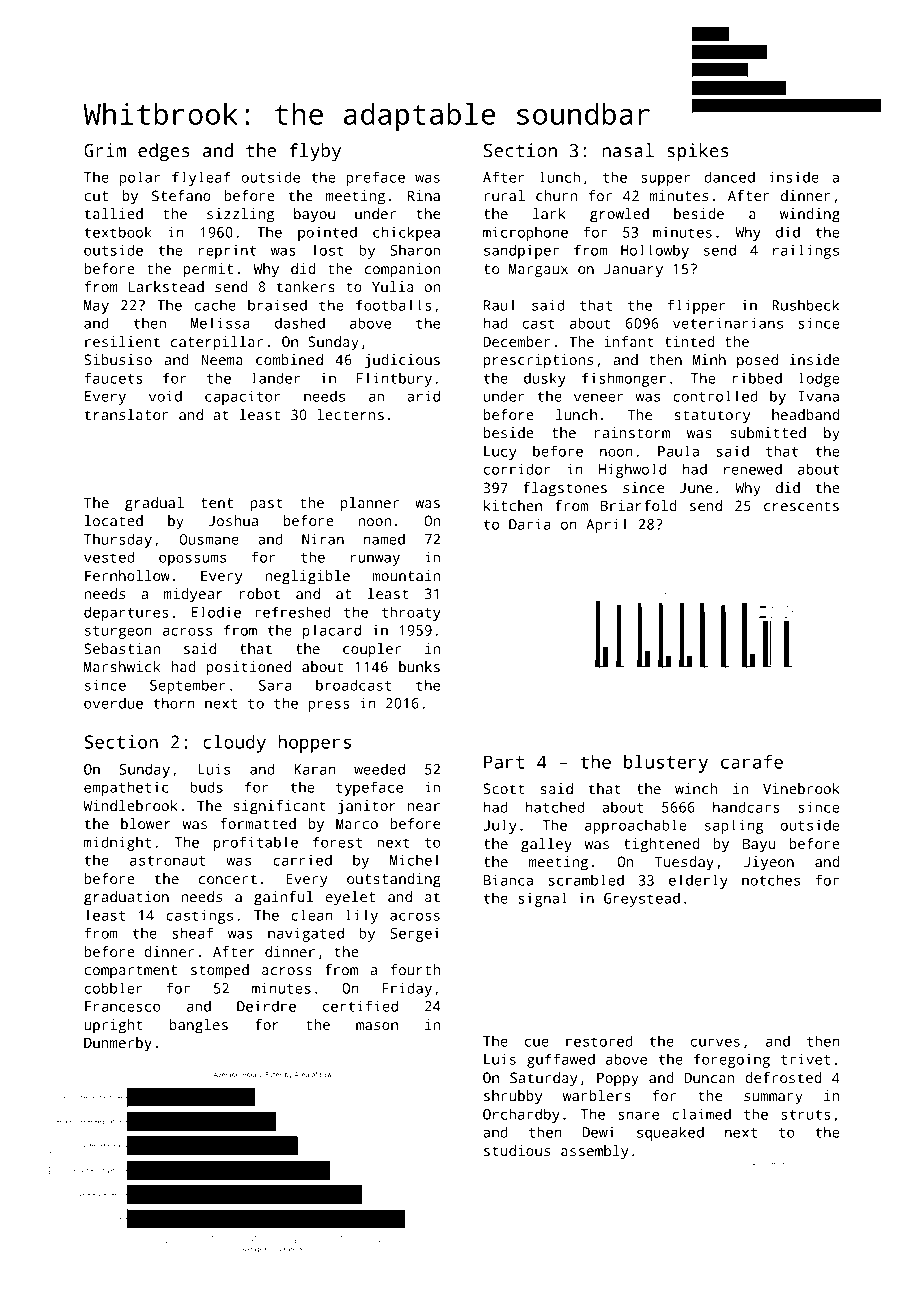 Image resolution: width=924 pixels, height=1308 pixels. Describe the element at coordinates (517, 1150) in the screenshot. I see `studious` at that location.
